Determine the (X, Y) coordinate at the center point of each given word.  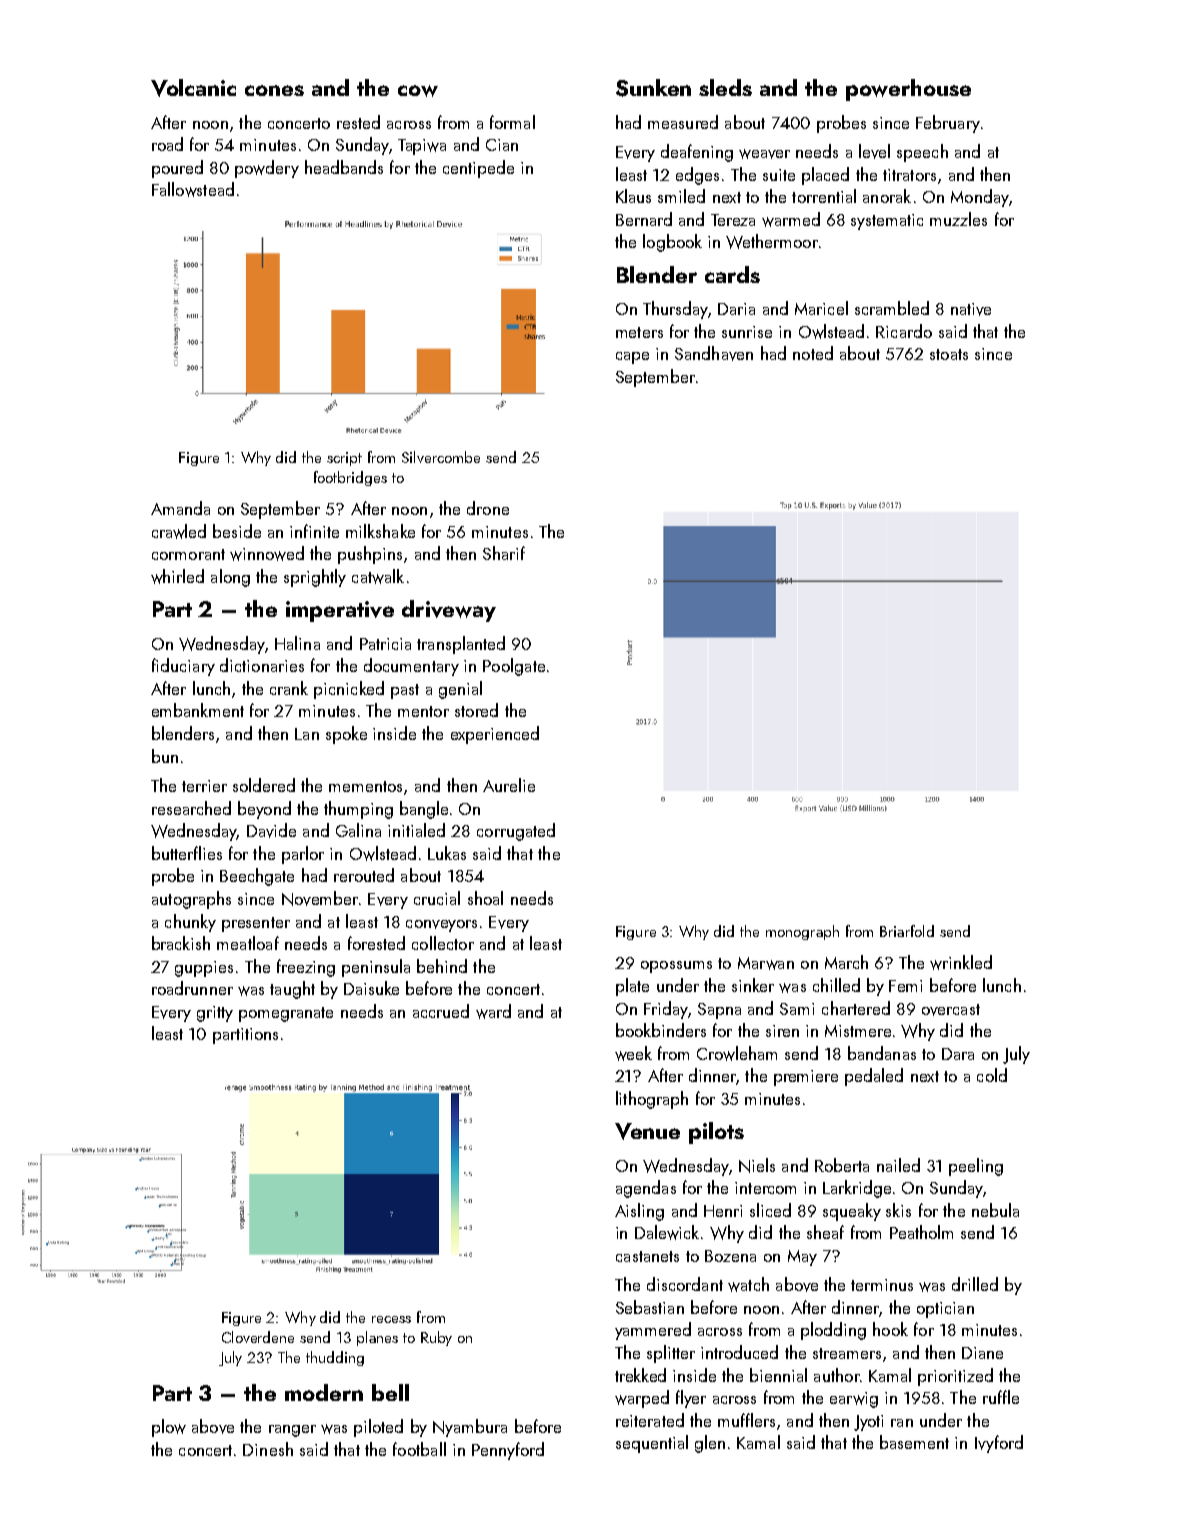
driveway (449, 611)
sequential (652, 1444)
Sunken (653, 88)
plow (169, 1428)
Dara (958, 1054)
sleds (725, 87)
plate (632, 987)
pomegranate (286, 1014)
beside (237, 531)
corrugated (516, 832)
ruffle (1001, 1397)
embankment (198, 710)
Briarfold (907, 931)
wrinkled (961, 962)
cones (274, 90)
